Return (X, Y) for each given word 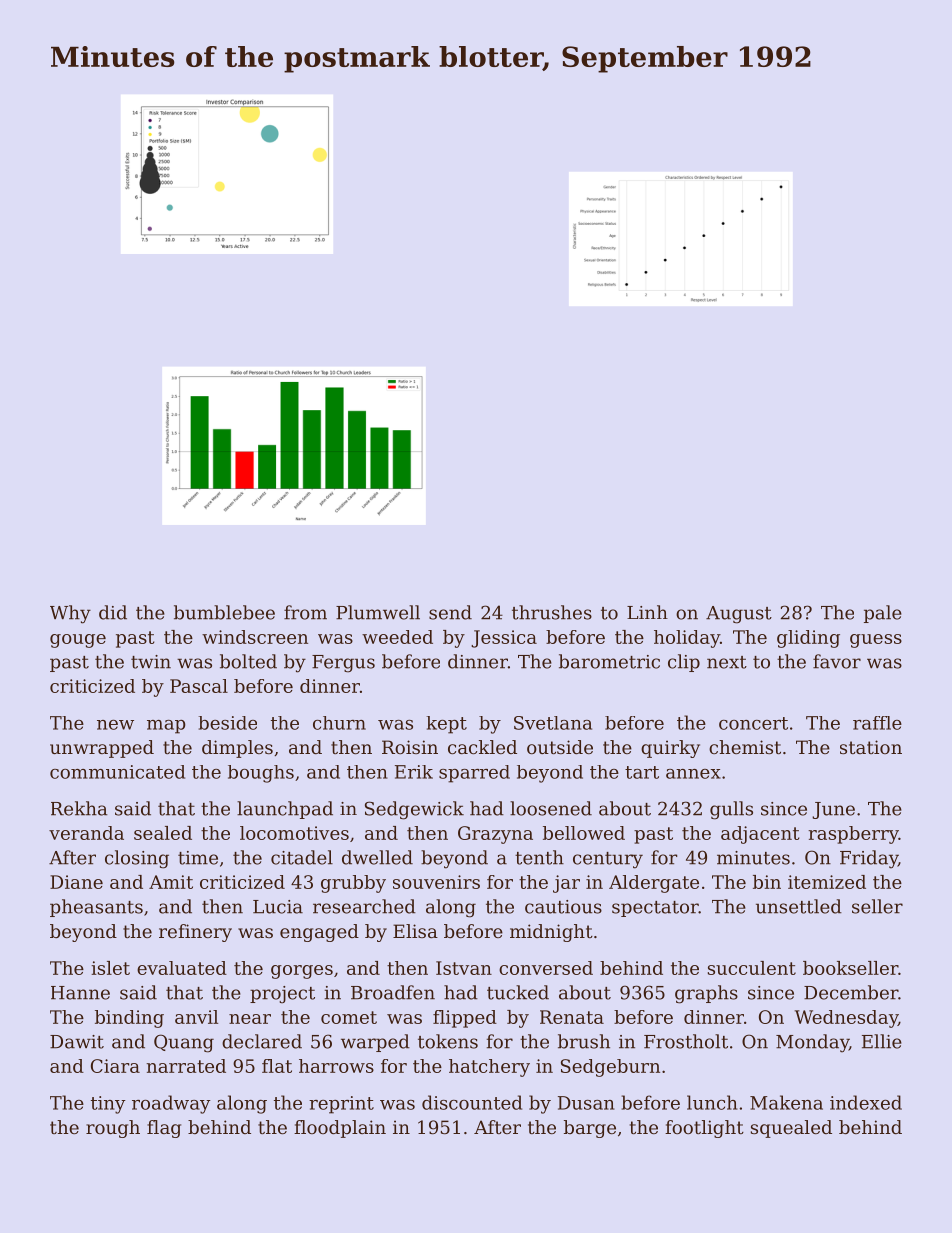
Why (70, 614)
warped (375, 1043)
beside (227, 723)
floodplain (340, 1129)
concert (753, 723)
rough (113, 1129)
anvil (196, 1017)
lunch (712, 1102)
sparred (474, 774)
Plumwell (378, 612)
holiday (687, 639)
